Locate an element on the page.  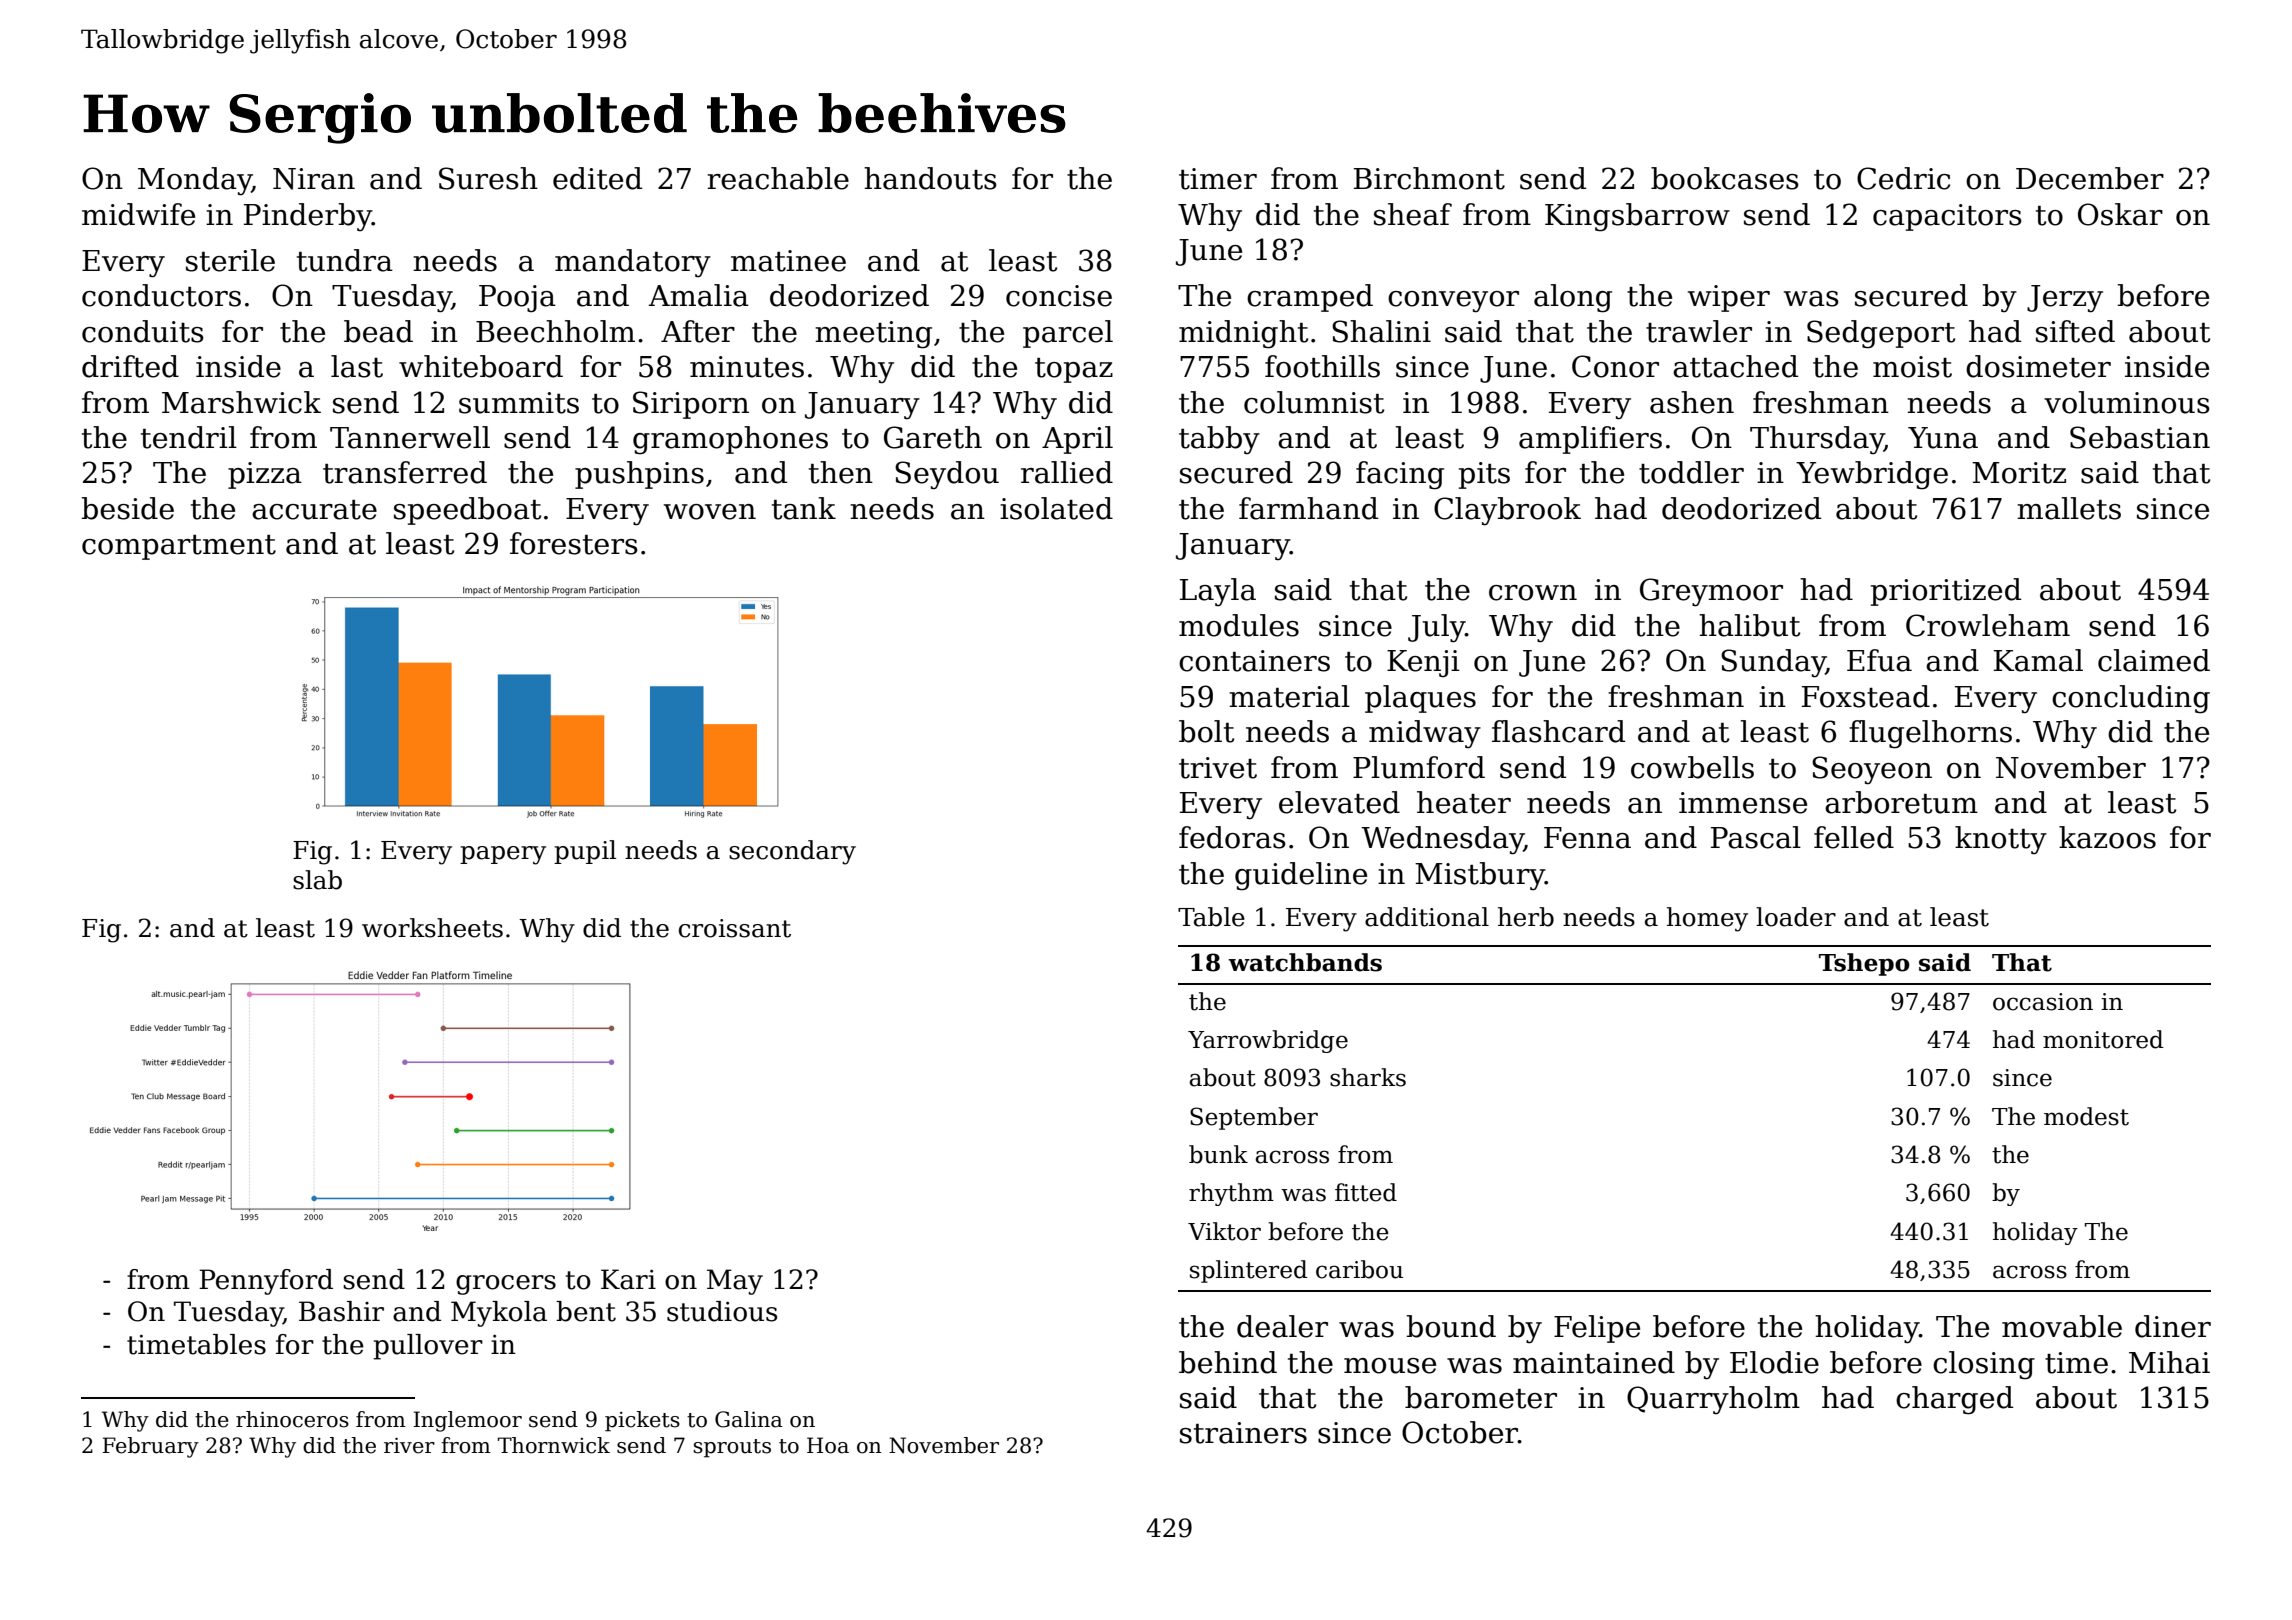
knotty is located at coordinates (2001, 840).
